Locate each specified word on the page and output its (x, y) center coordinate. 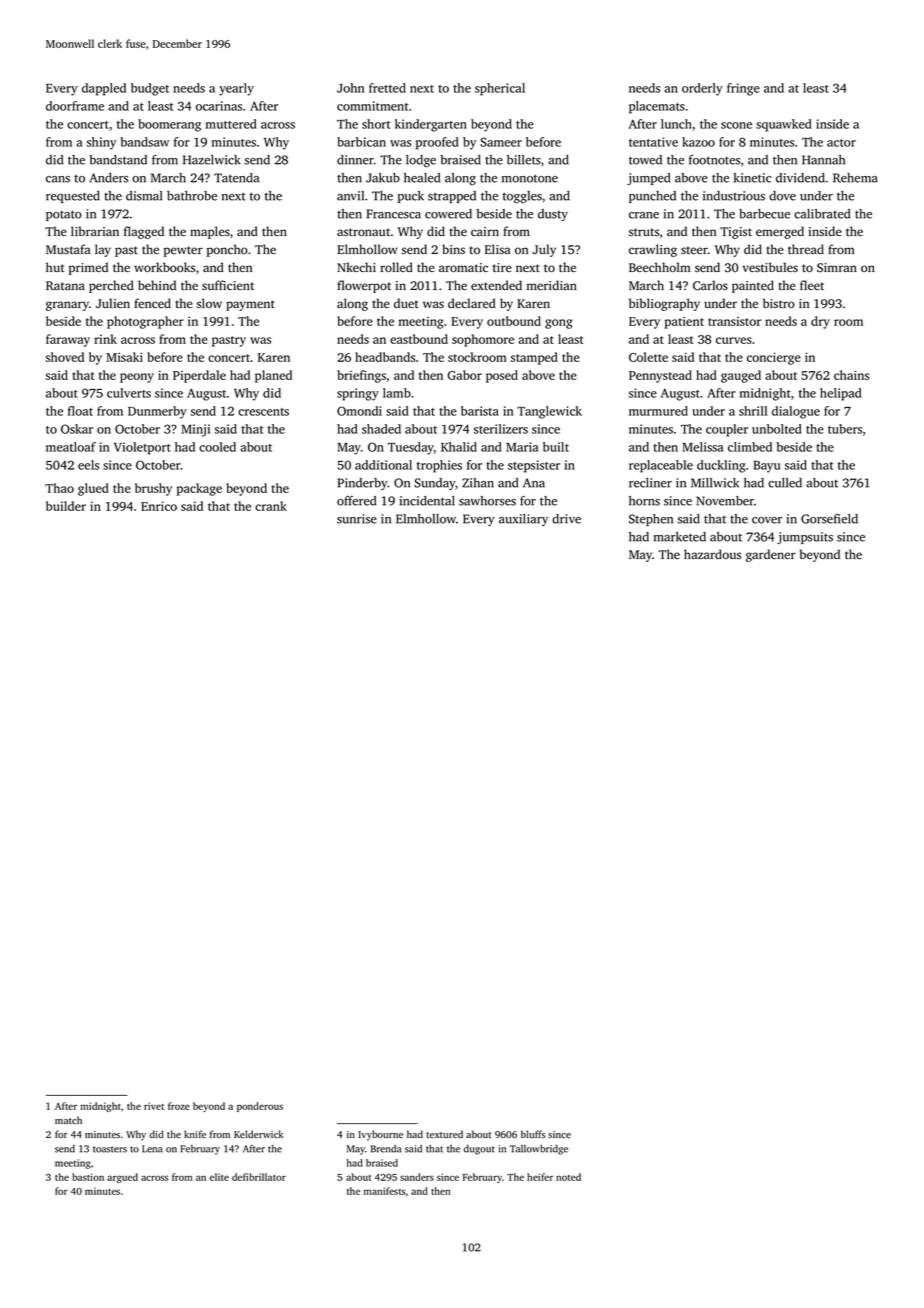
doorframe (75, 106)
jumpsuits (805, 538)
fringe (743, 89)
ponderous (260, 1107)
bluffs (533, 1134)
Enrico (159, 506)
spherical (500, 89)
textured (444, 1134)
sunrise (357, 519)
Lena (152, 1149)
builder (66, 506)
